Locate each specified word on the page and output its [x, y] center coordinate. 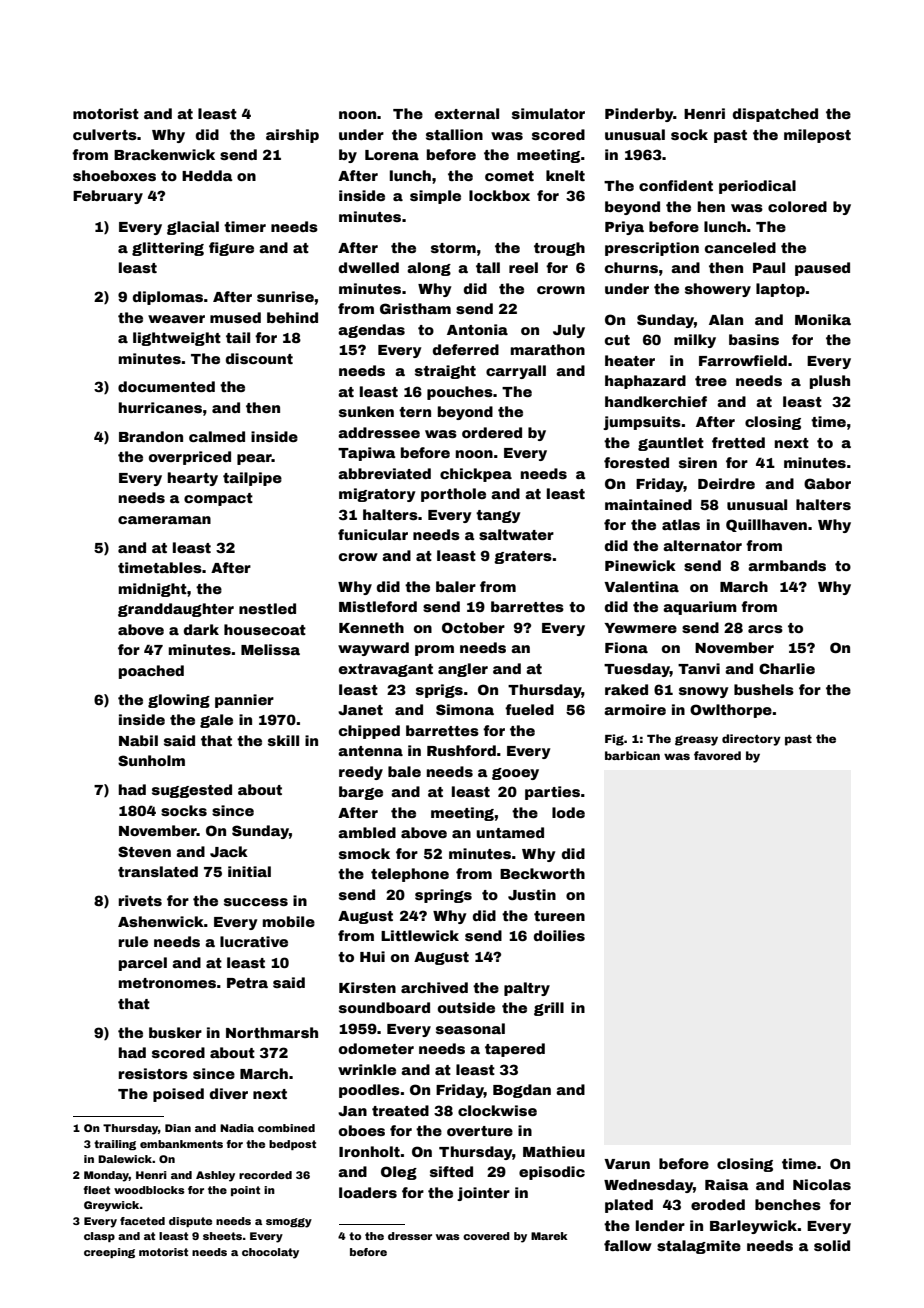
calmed [217, 436]
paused [822, 269]
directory [751, 740]
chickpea [476, 475]
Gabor [827, 483]
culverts [105, 134]
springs [443, 896]
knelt [565, 175]
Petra [247, 983]
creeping [109, 1253]
